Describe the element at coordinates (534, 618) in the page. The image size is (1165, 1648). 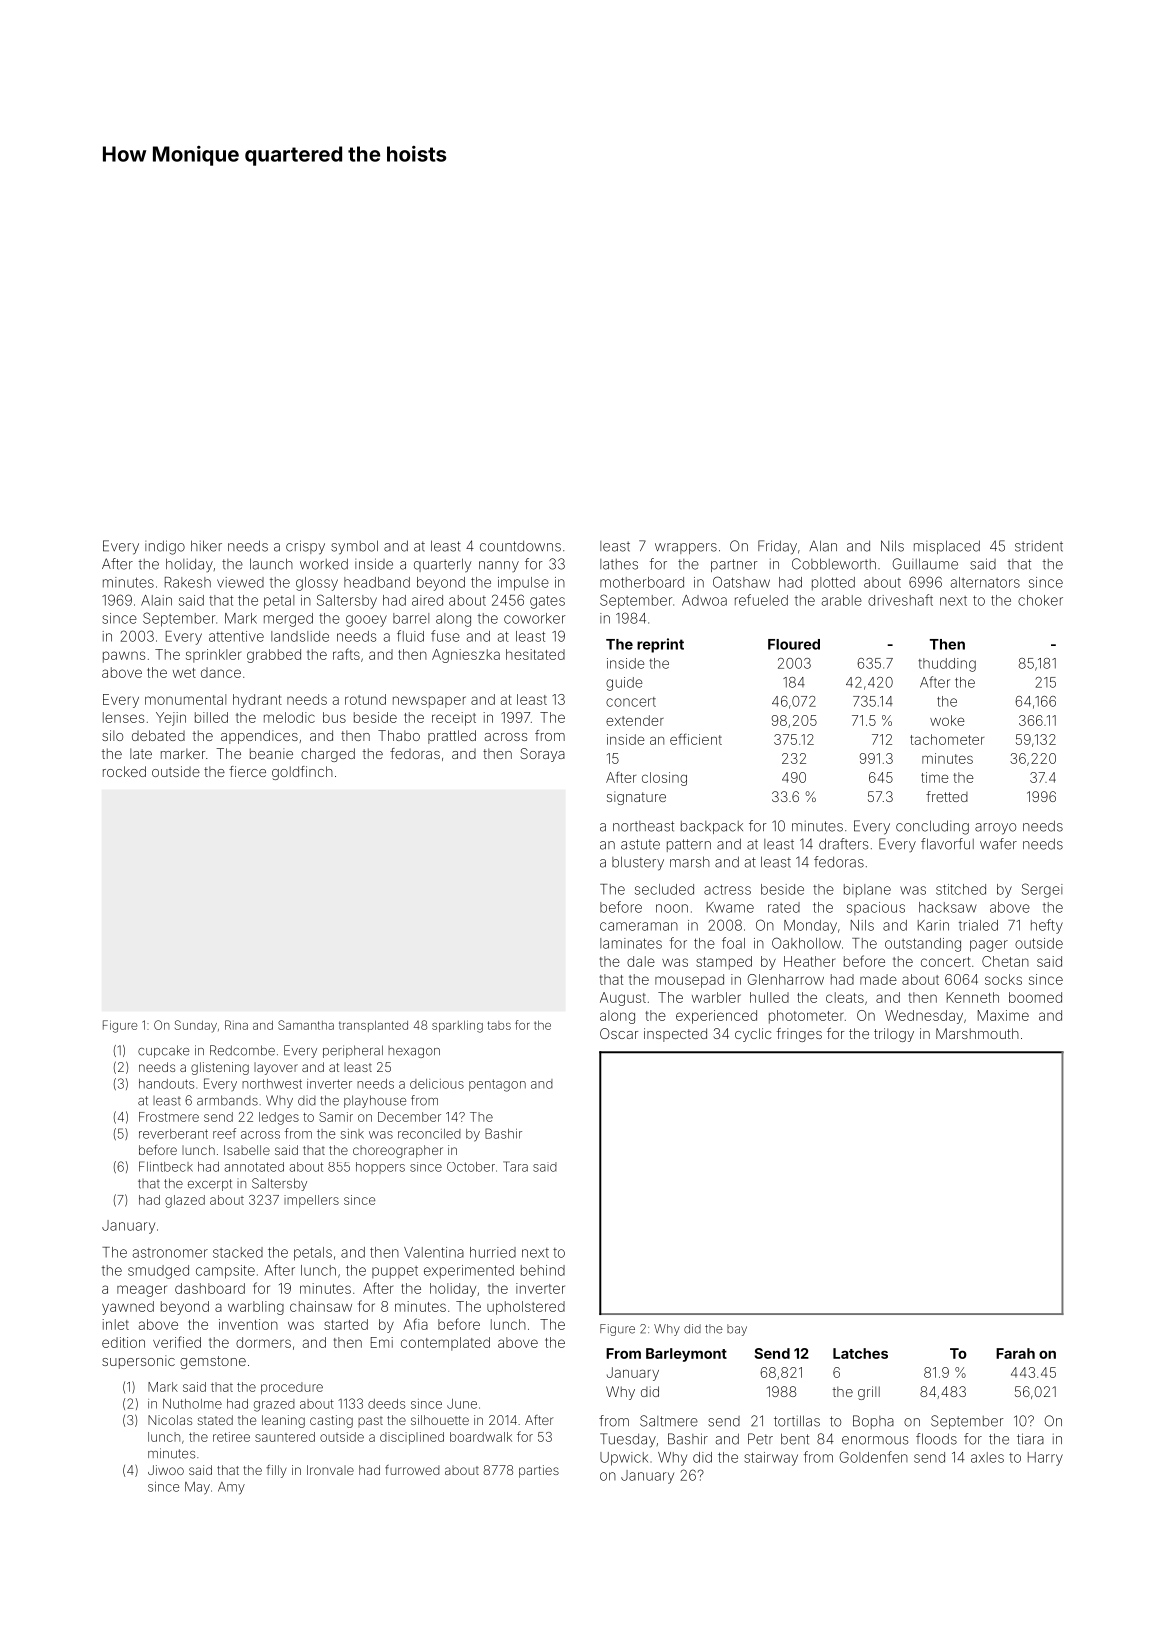
I see `coworker` at that location.
